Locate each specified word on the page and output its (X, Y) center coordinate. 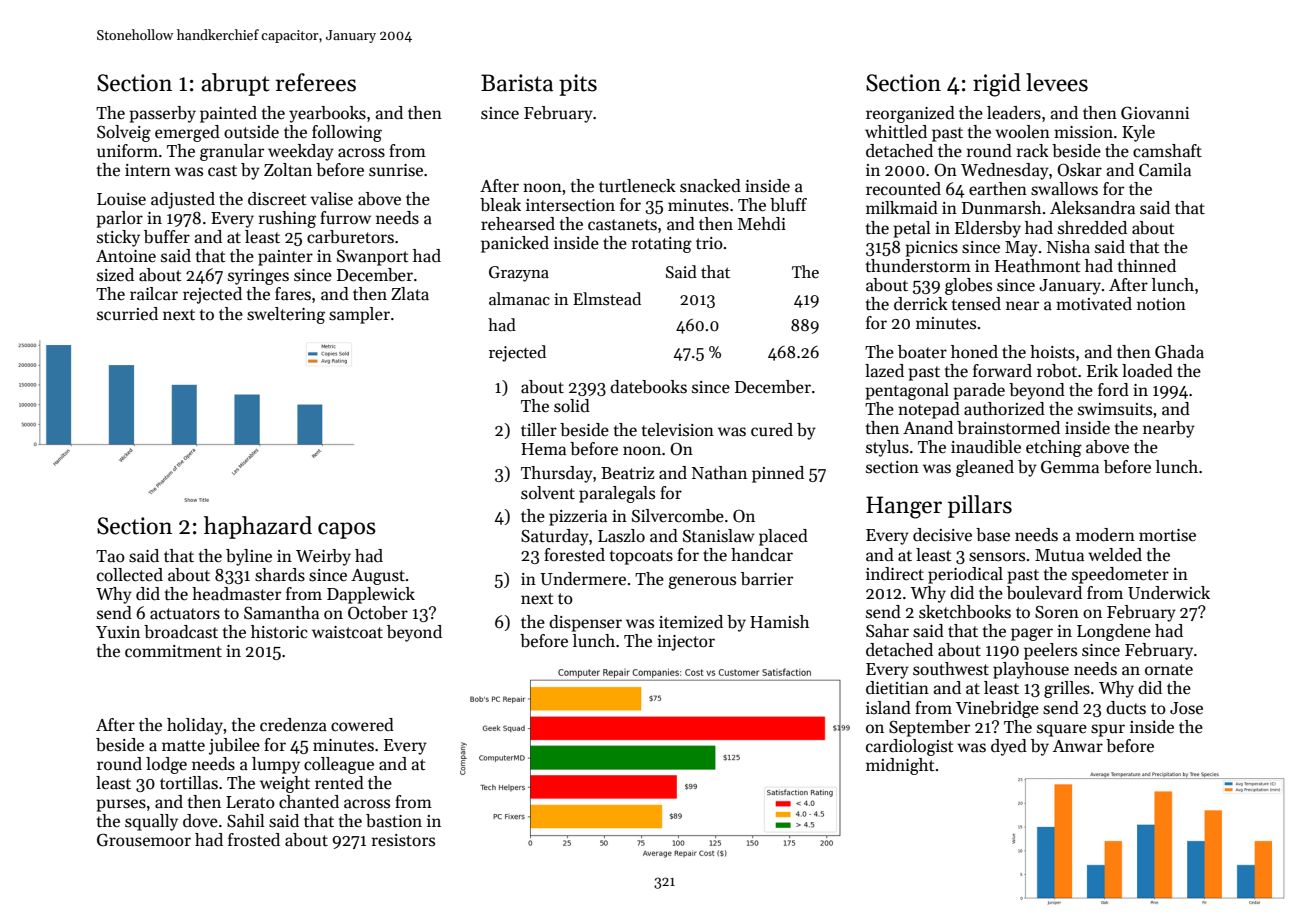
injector (686, 643)
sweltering (286, 315)
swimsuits (1115, 409)
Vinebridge (997, 709)
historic (279, 632)
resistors (403, 840)
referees (316, 82)
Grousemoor (144, 840)
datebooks (648, 387)
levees (1057, 82)
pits (578, 85)
